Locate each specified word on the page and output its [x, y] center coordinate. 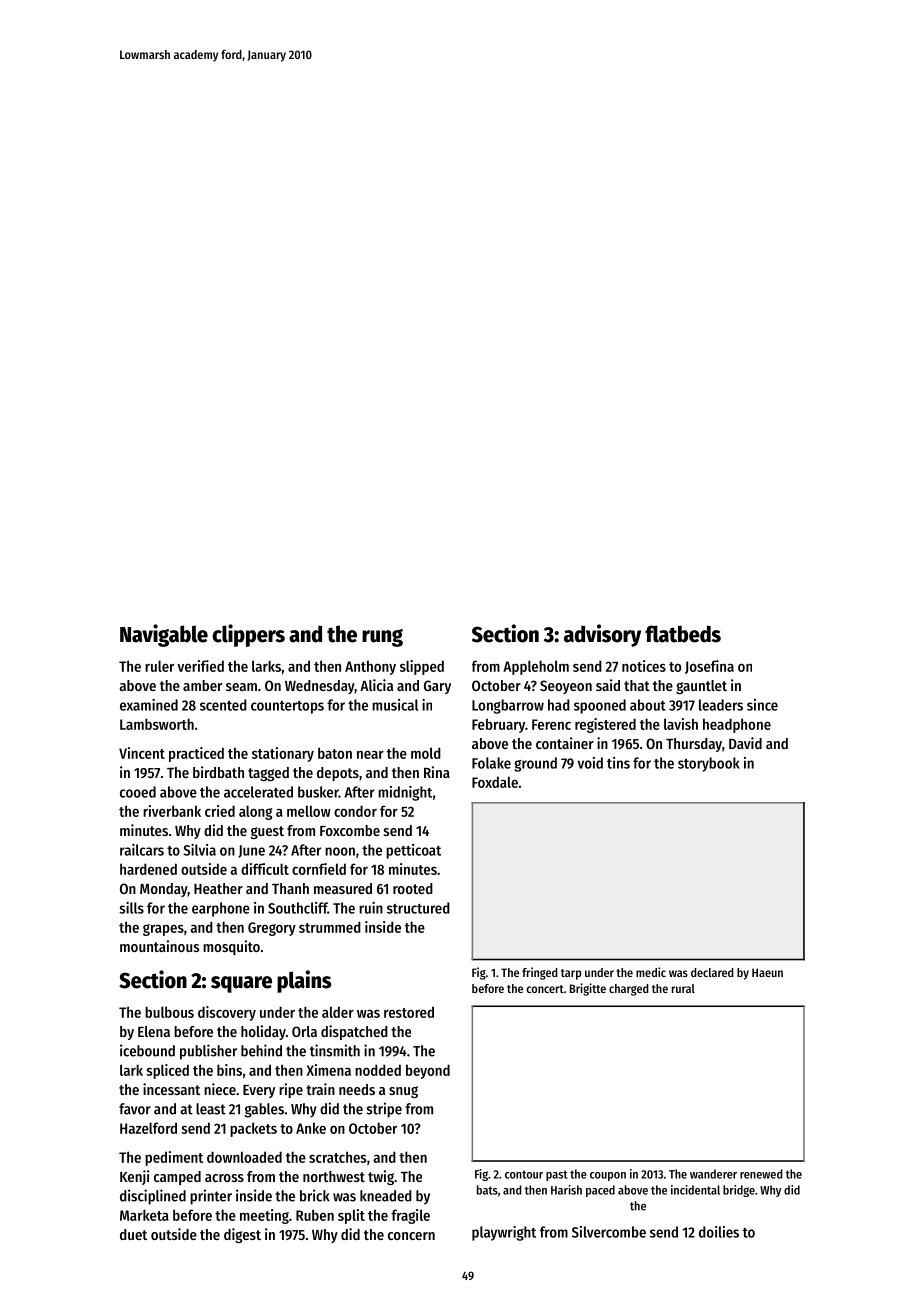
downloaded [244, 1157]
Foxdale [495, 782]
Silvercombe [609, 1232]
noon [340, 851]
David [745, 743]
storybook [709, 764]
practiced [196, 754]
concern [411, 1236]
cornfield [319, 869]
